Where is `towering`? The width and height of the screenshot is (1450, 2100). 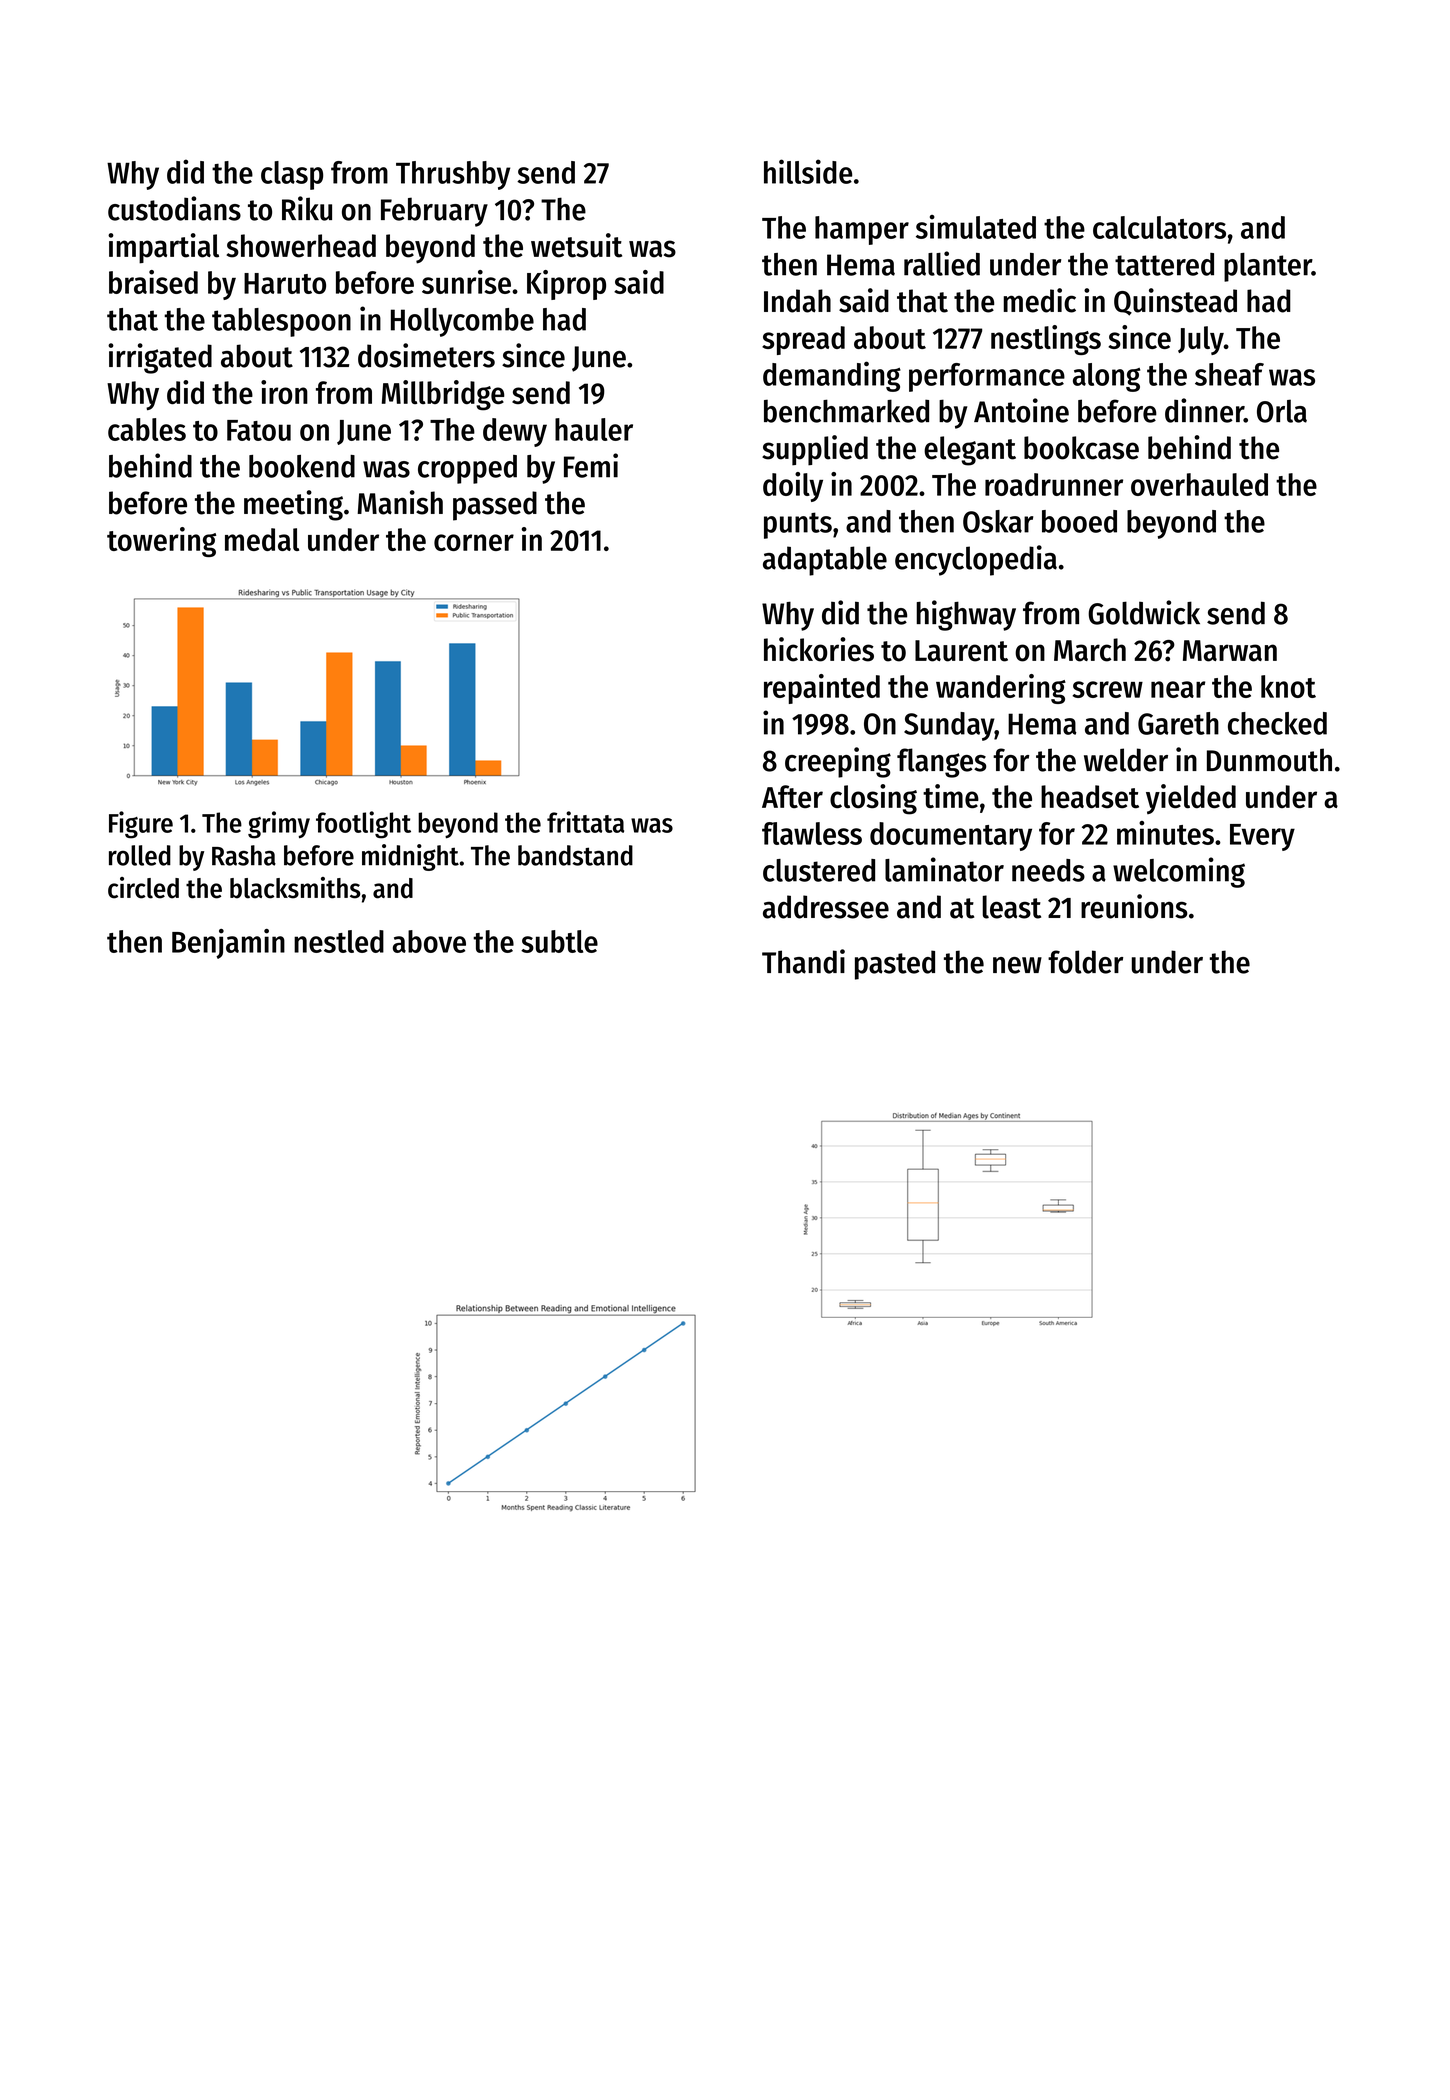 towering is located at coordinates (161, 542).
